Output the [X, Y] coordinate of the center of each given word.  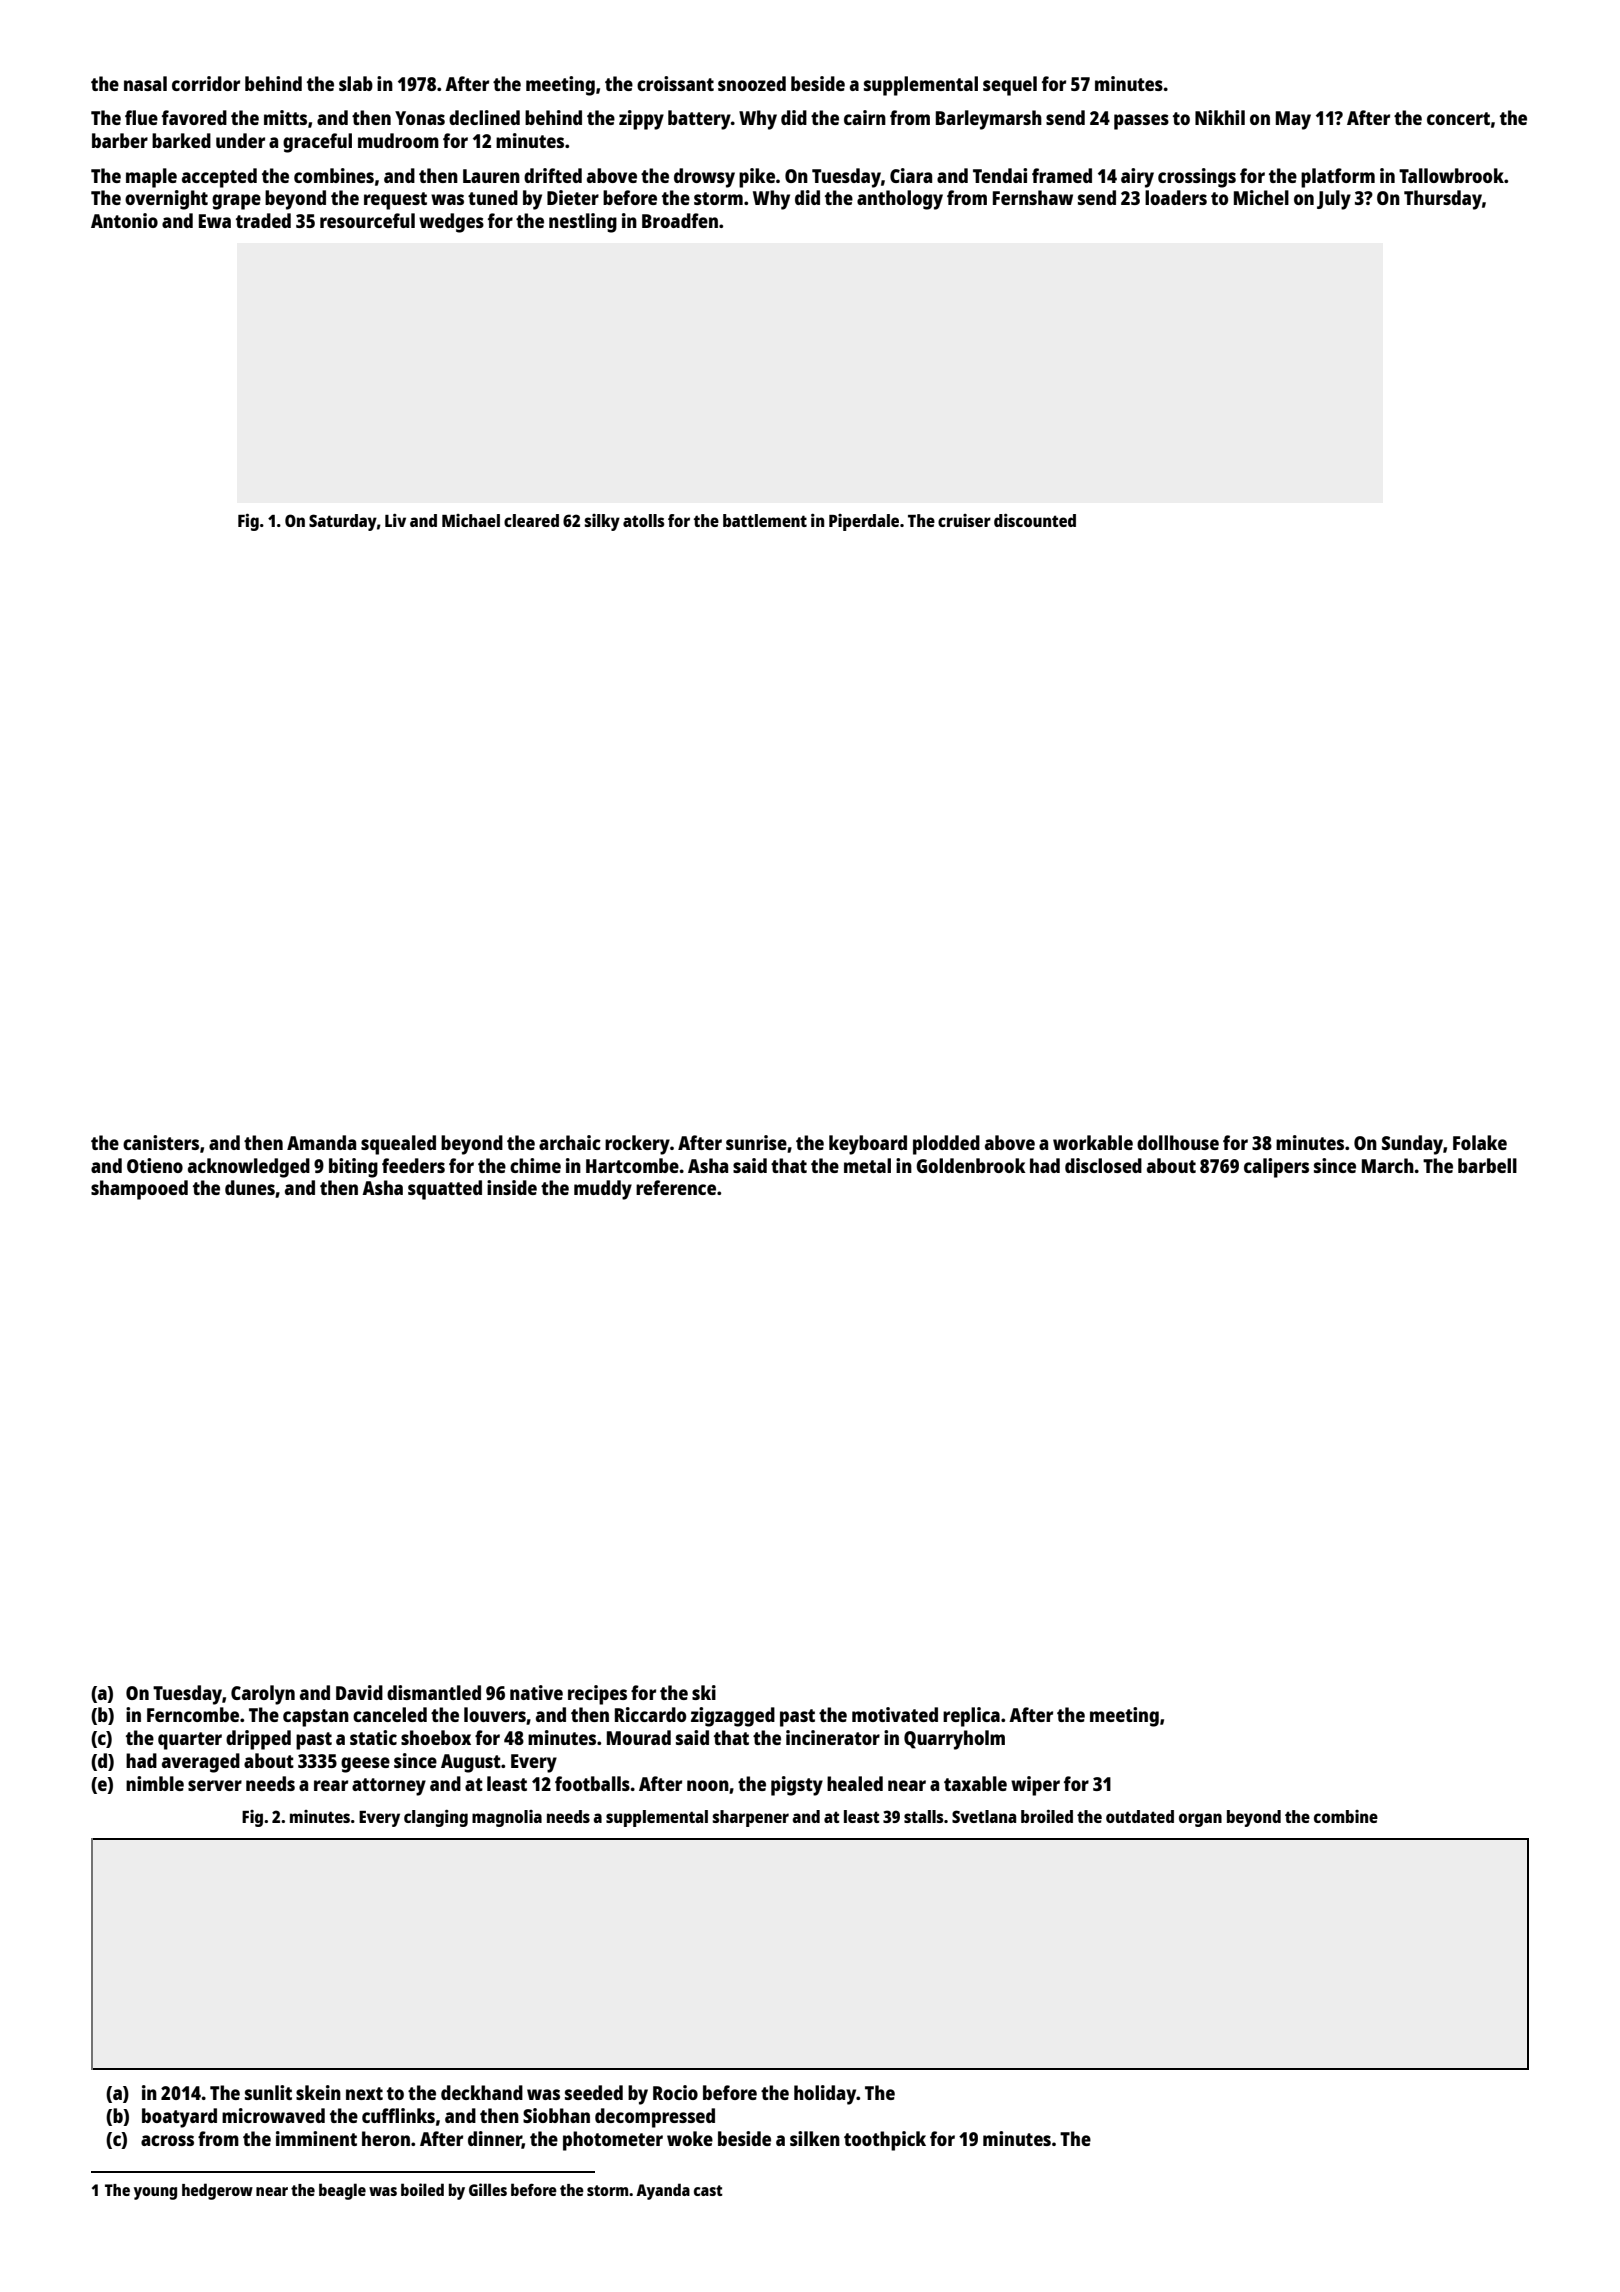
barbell [1487, 1165]
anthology [900, 200]
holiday [825, 2095]
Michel [1261, 197]
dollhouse [1178, 1142]
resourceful [367, 220]
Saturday [343, 522]
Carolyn [263, 1695]
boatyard [179, 2118]
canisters [161, 1142]
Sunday [1412, 1145]
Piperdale [864, 522]
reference [676, 1187]
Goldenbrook [971, 1165]
